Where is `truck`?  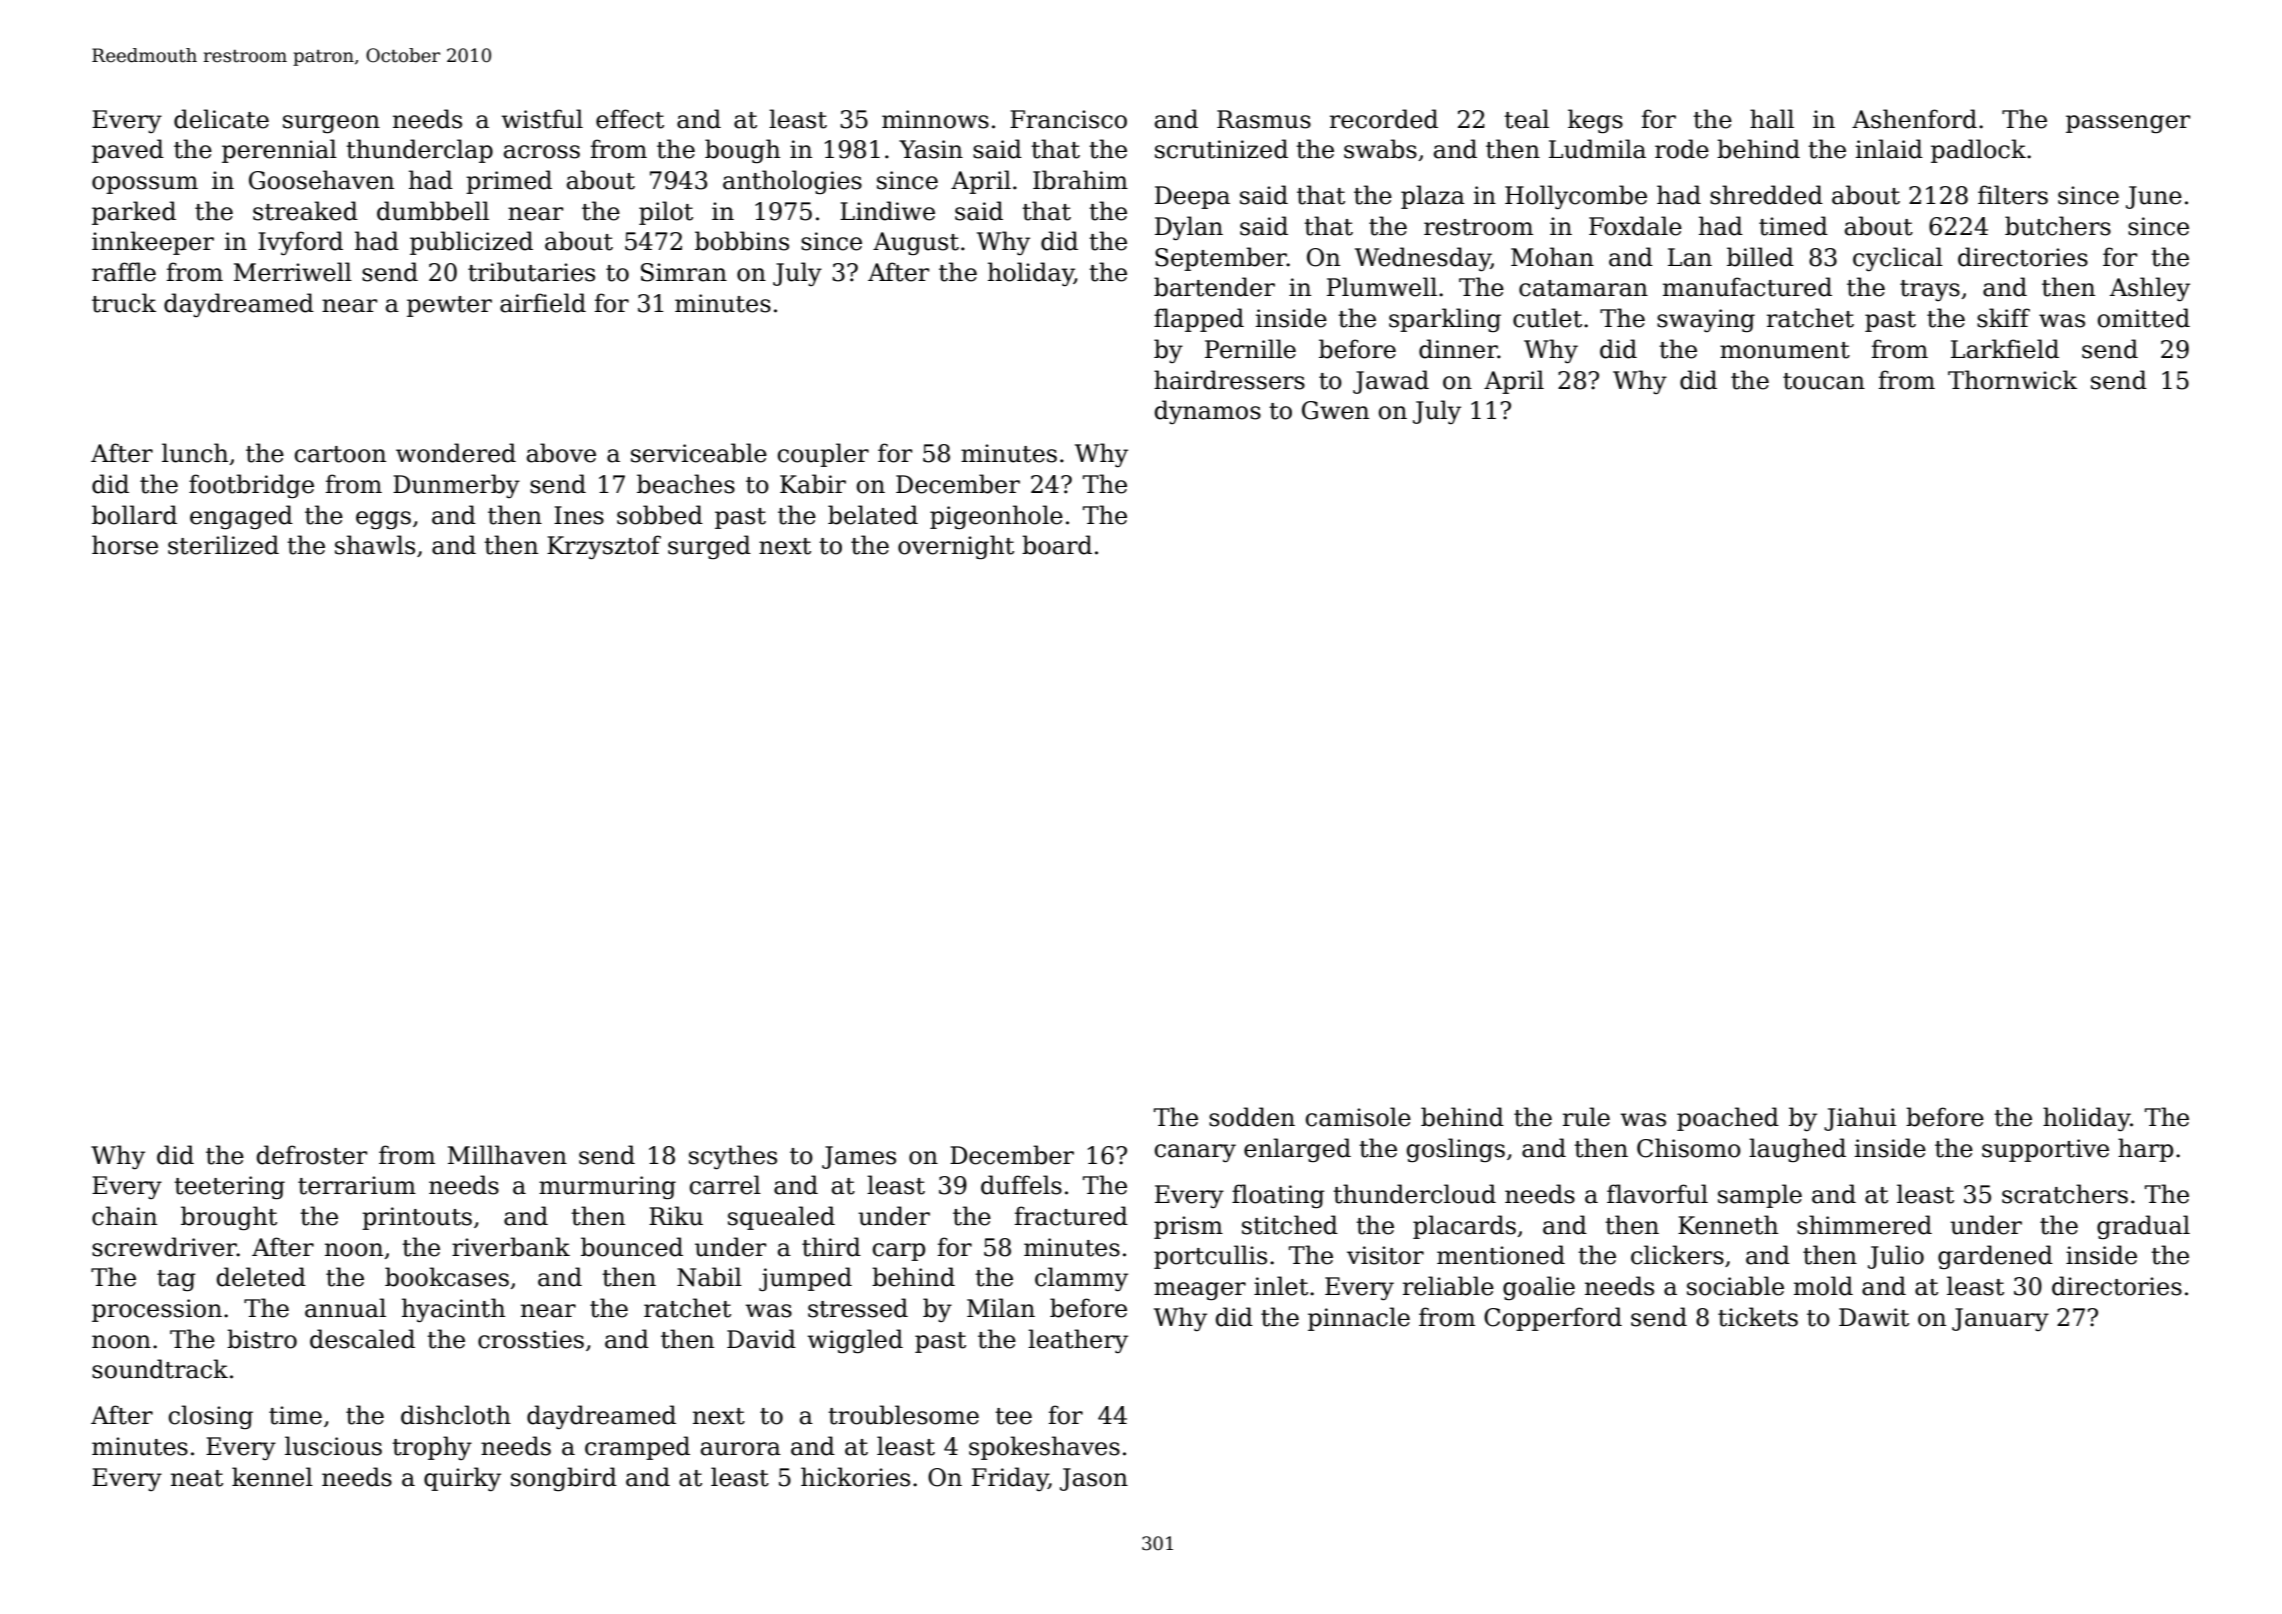 truck is located at coordinates (124, 303).
